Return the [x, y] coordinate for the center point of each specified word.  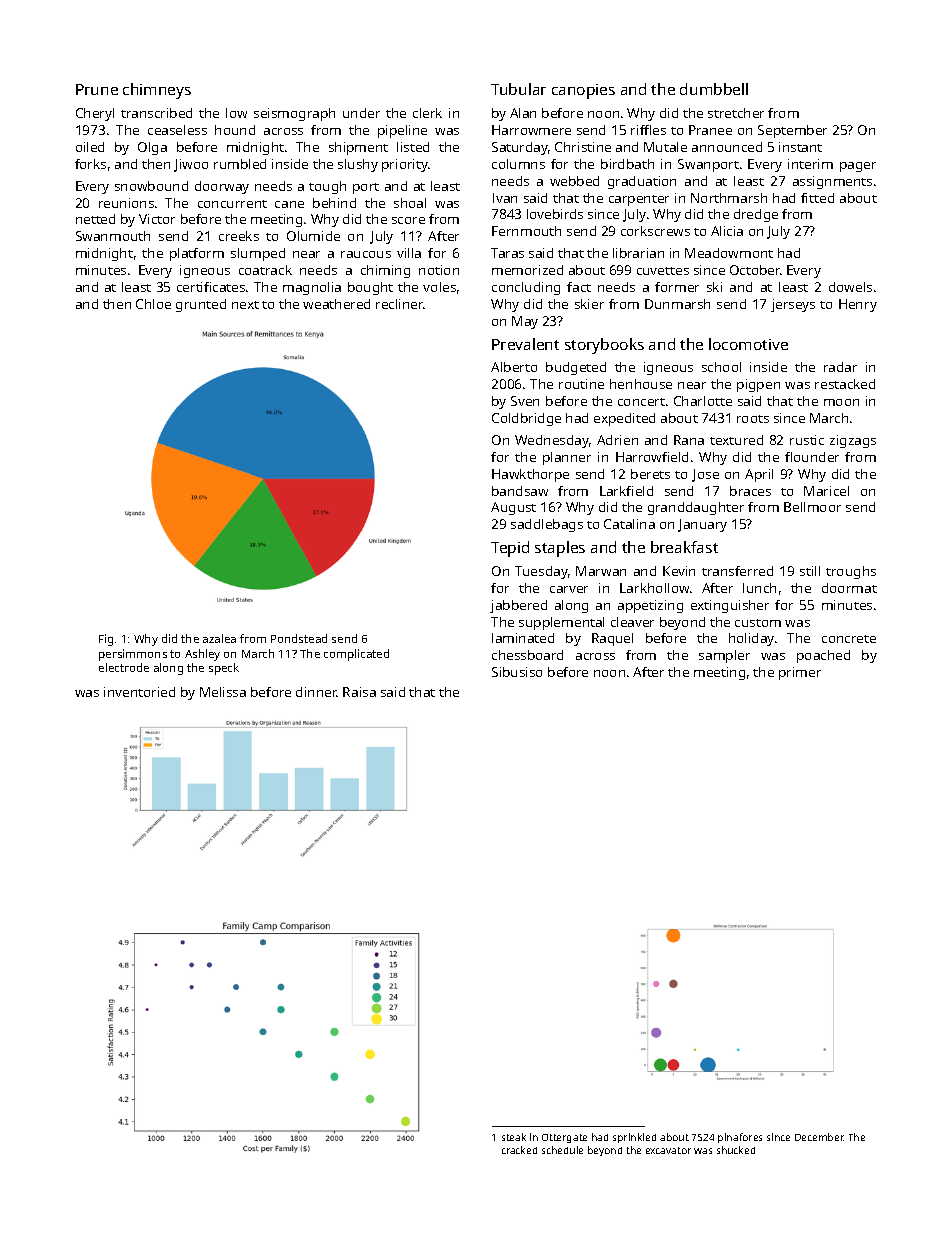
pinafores [740, 1138]
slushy [358, 165]
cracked [519, 1150]
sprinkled [634, 1138]
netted [95, 219]
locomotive [748, 344]
